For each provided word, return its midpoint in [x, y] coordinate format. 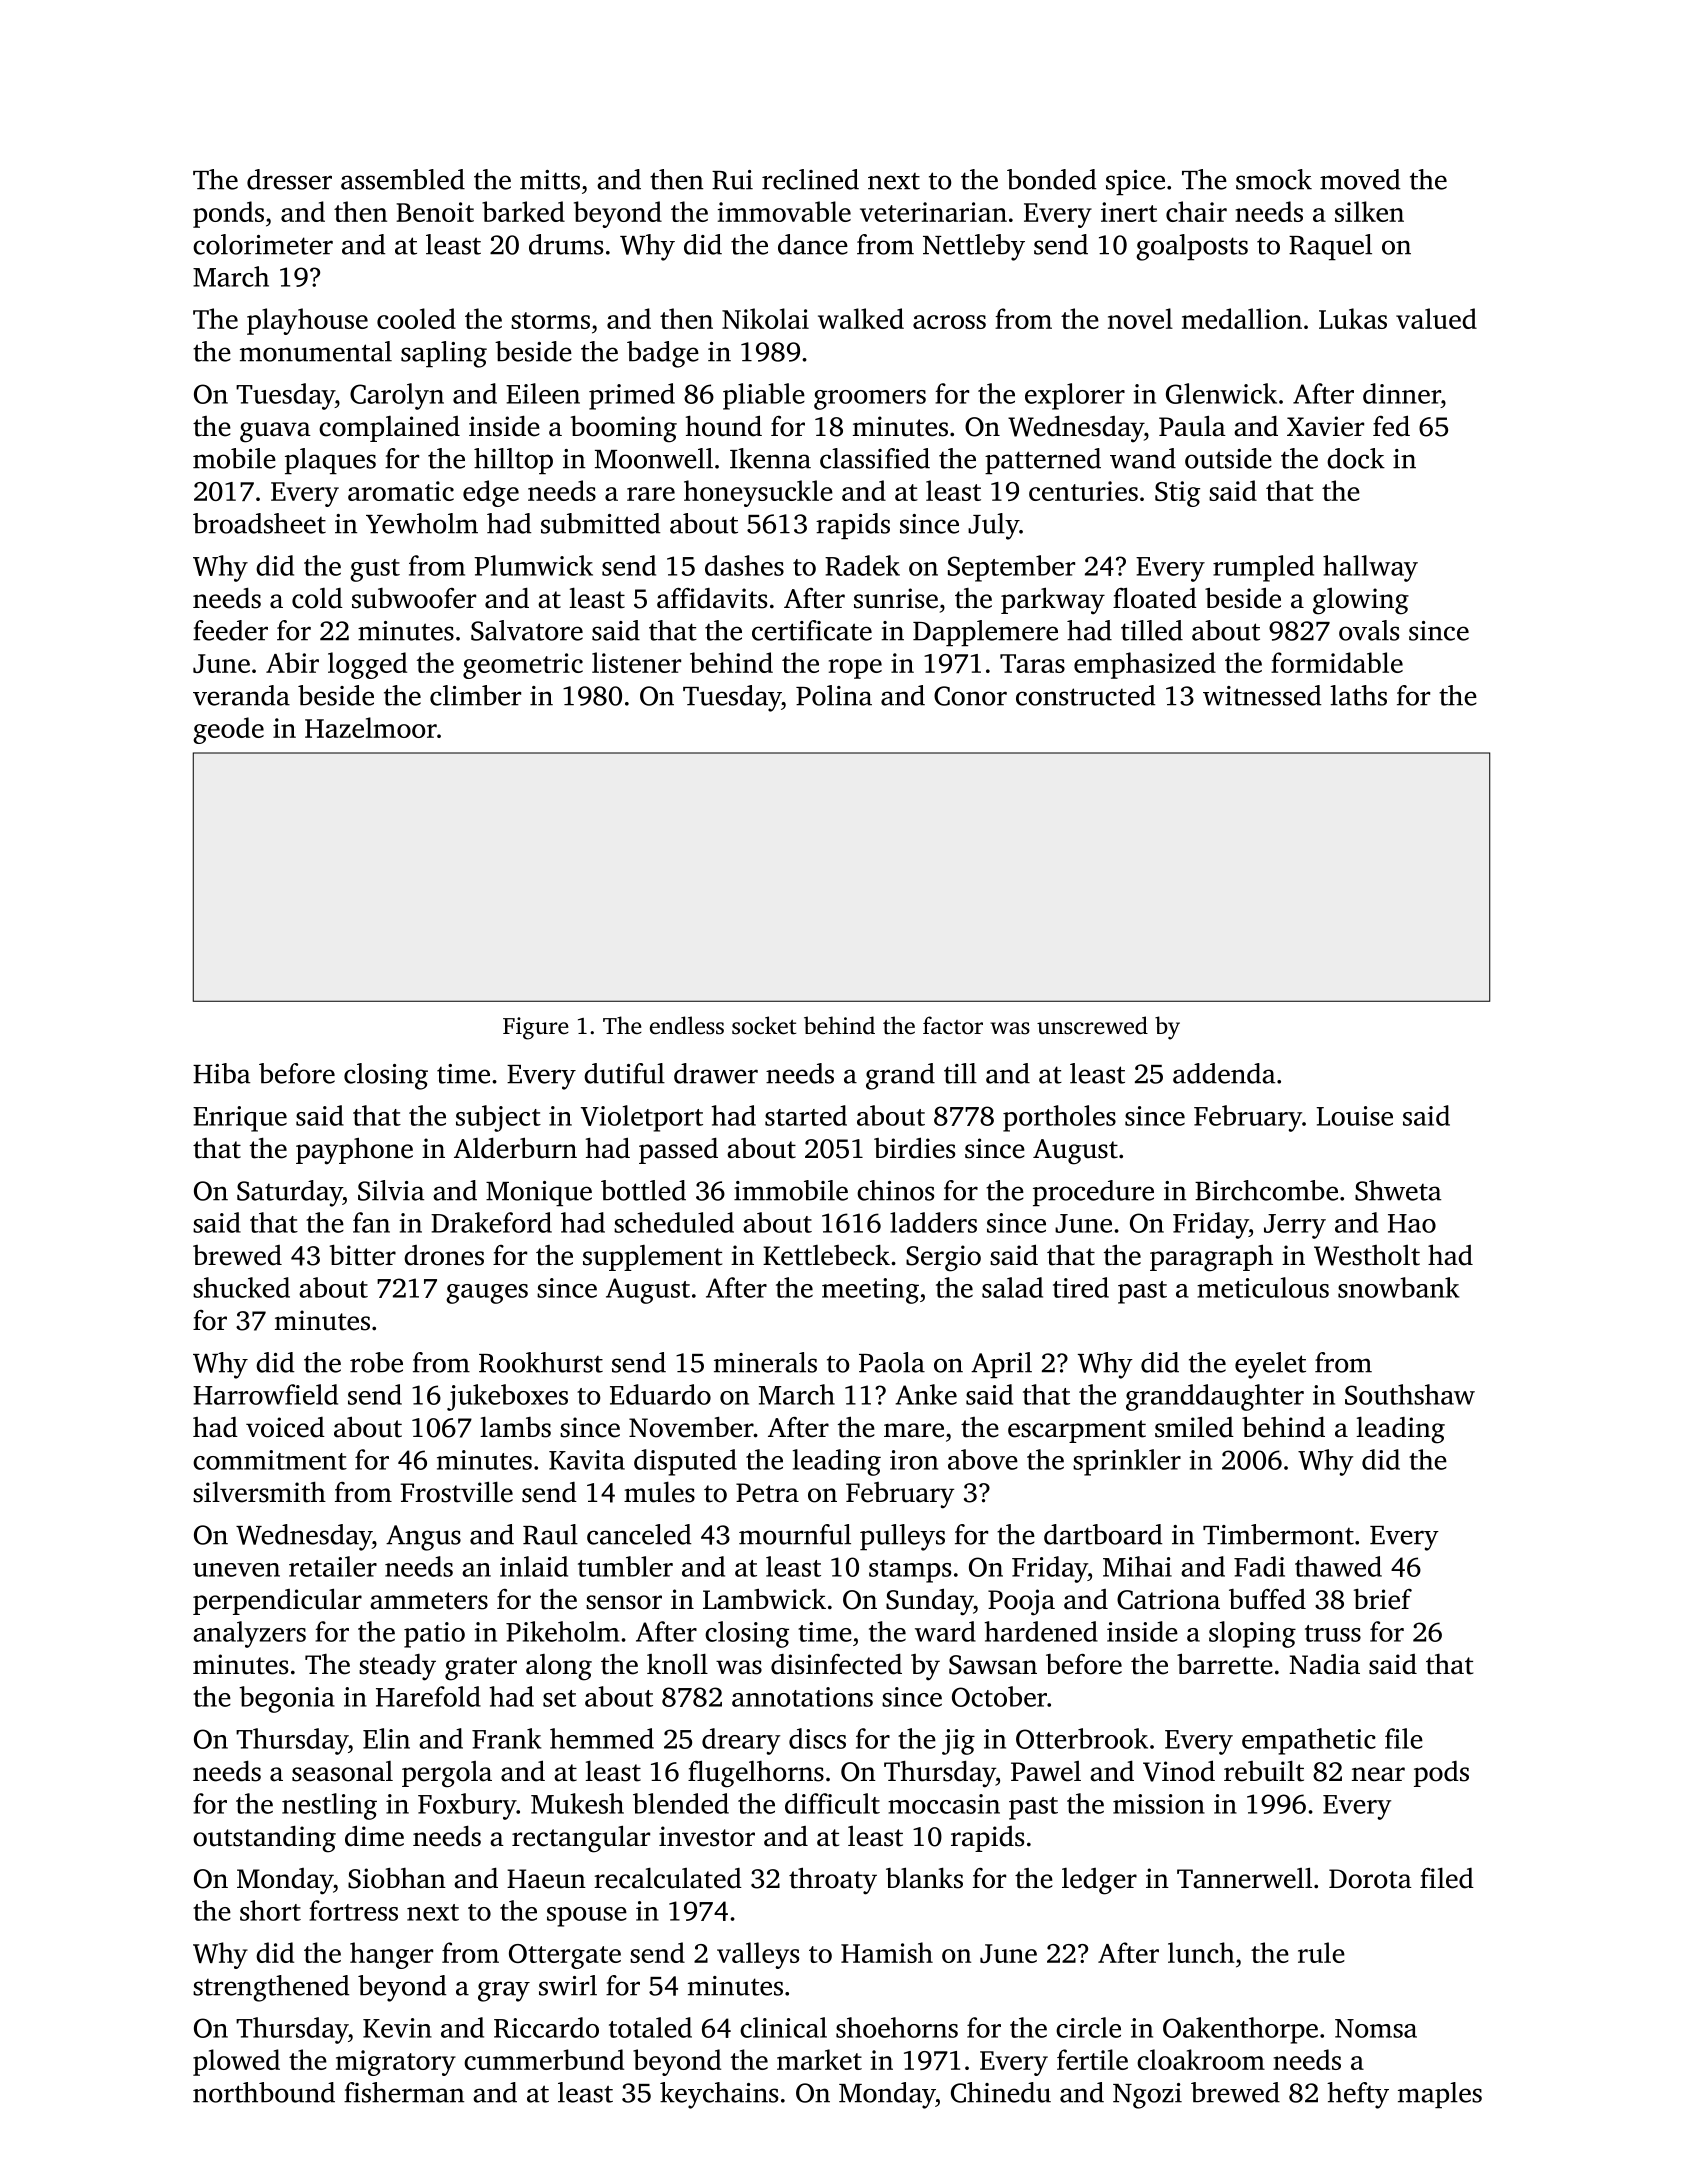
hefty [1358, 2095]
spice [1135, 182]
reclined [810, 179]
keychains [719, 2095]
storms [550, 320]
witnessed [1262, 695]
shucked [241, 1287]
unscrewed [1092, 1025]
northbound [264, 2092]
